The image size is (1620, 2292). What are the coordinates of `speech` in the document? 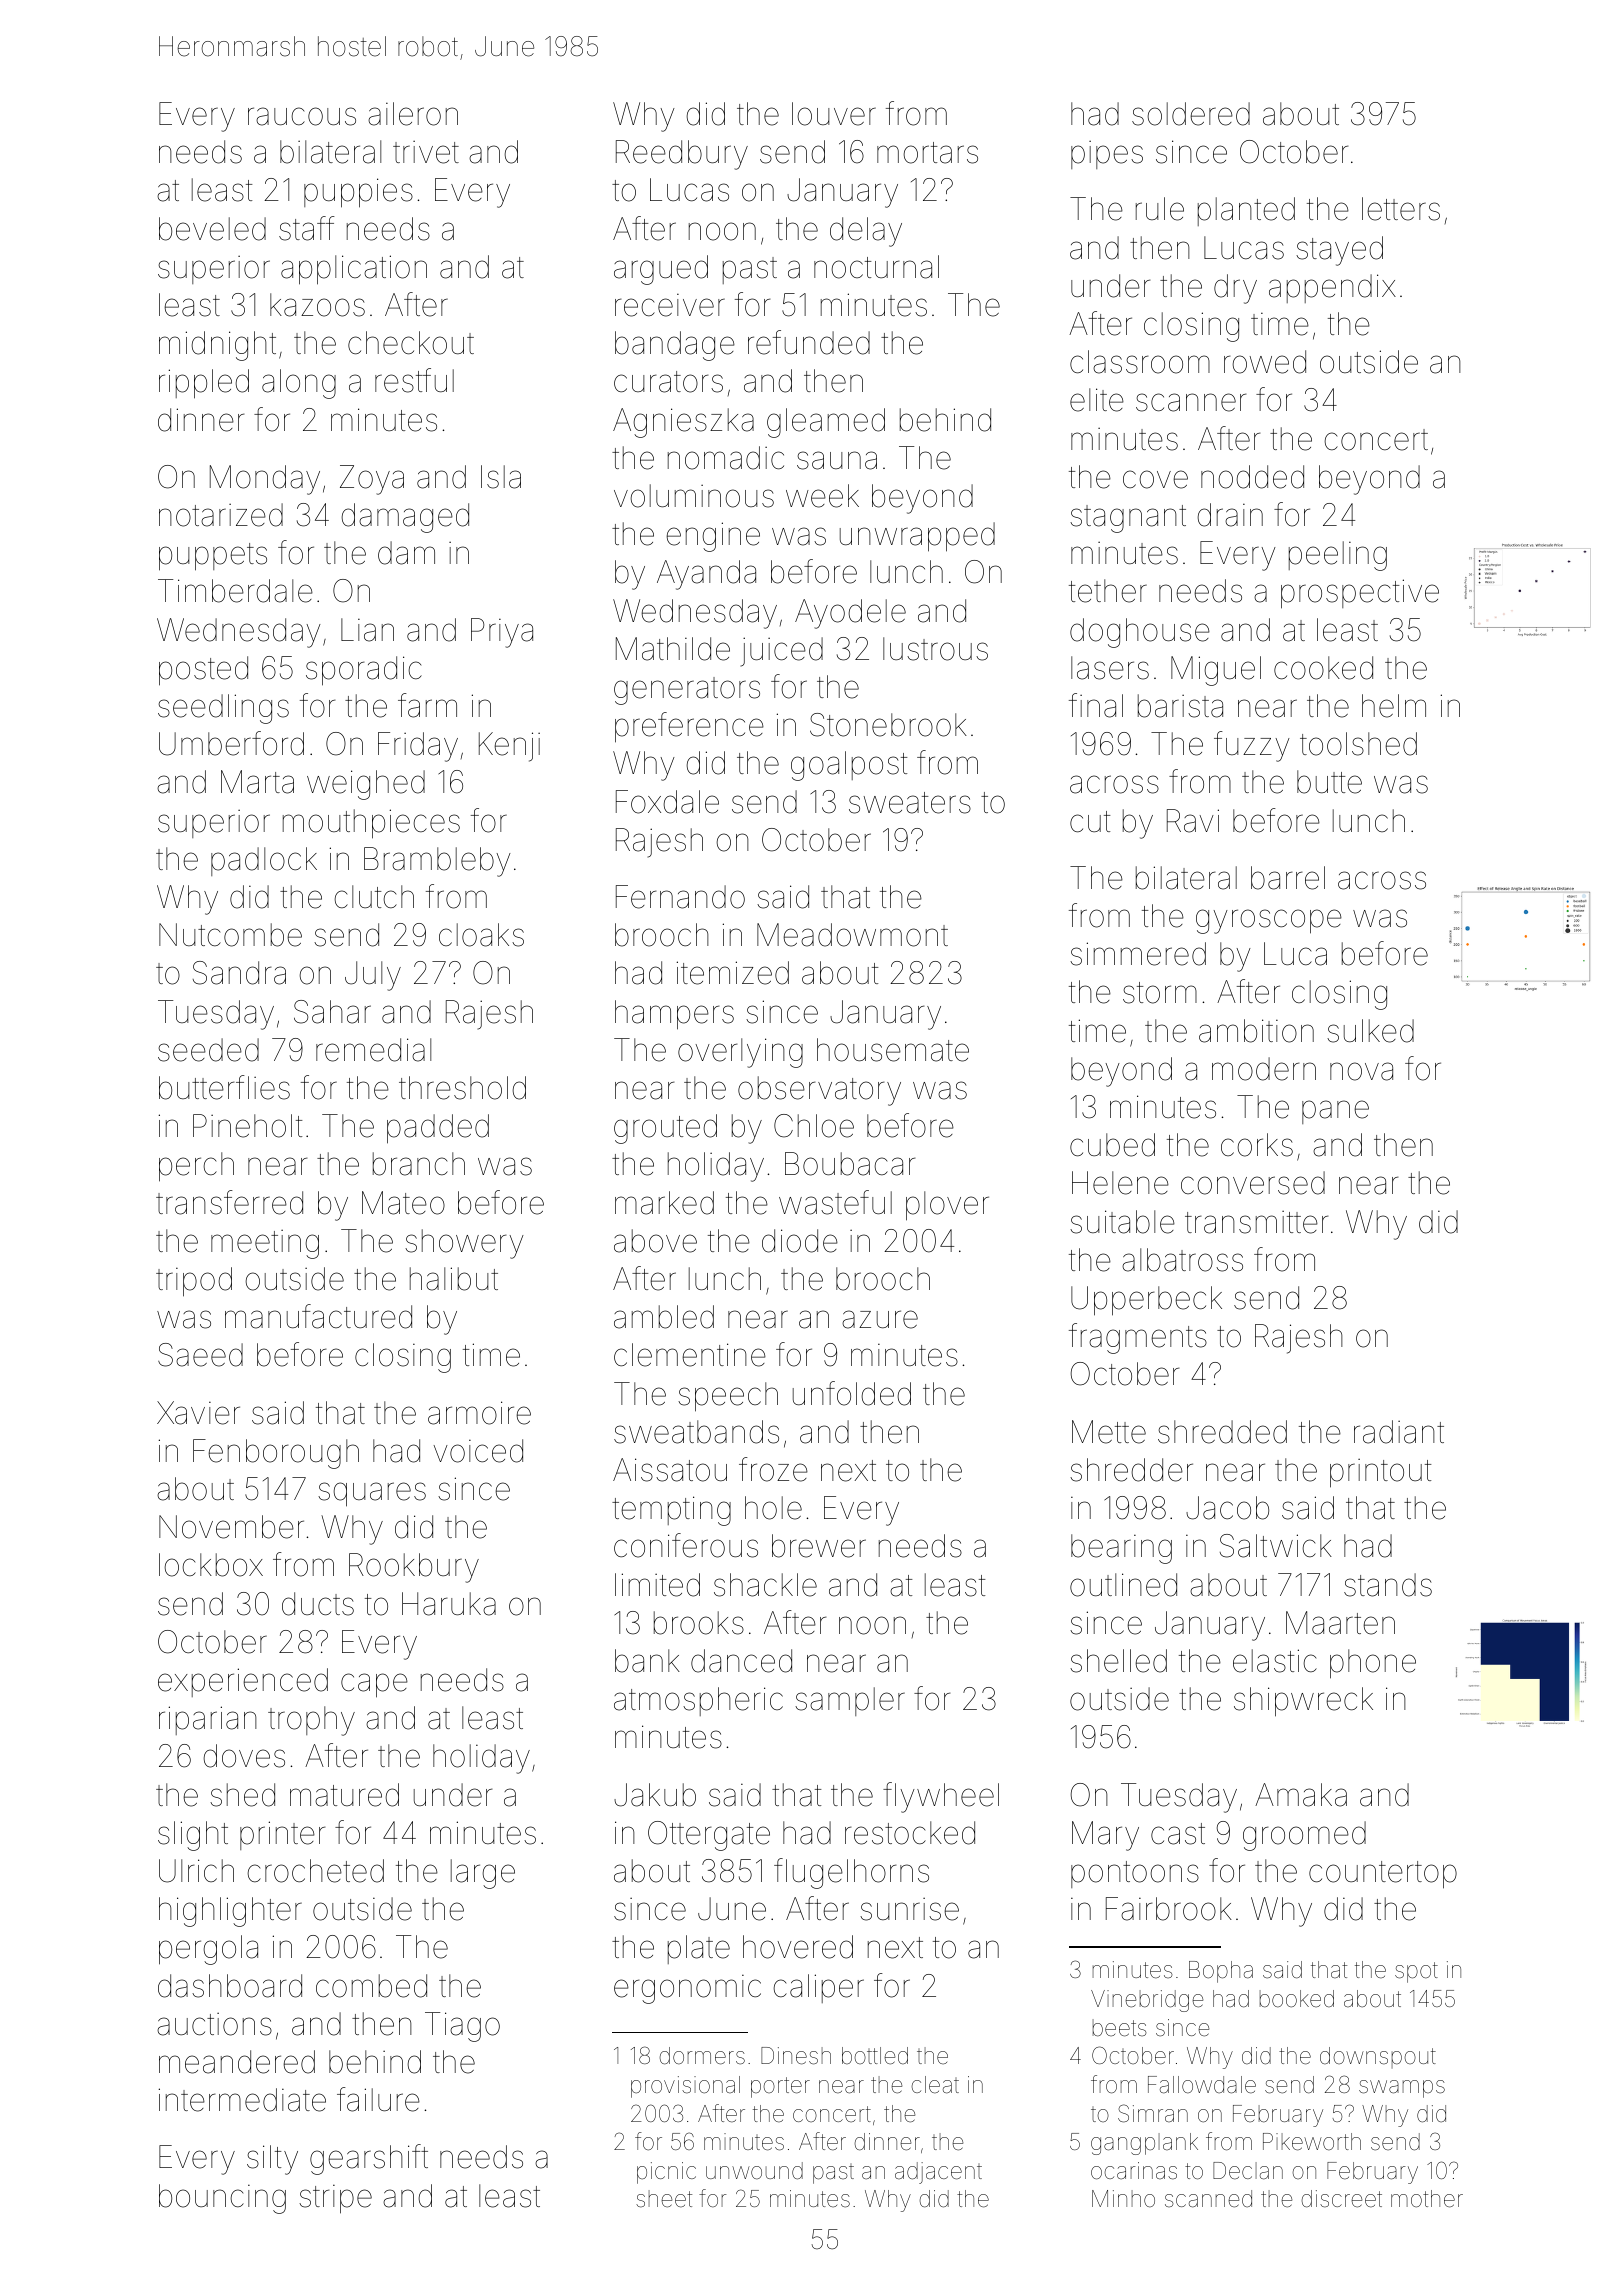 It's located at (728, 1397).
